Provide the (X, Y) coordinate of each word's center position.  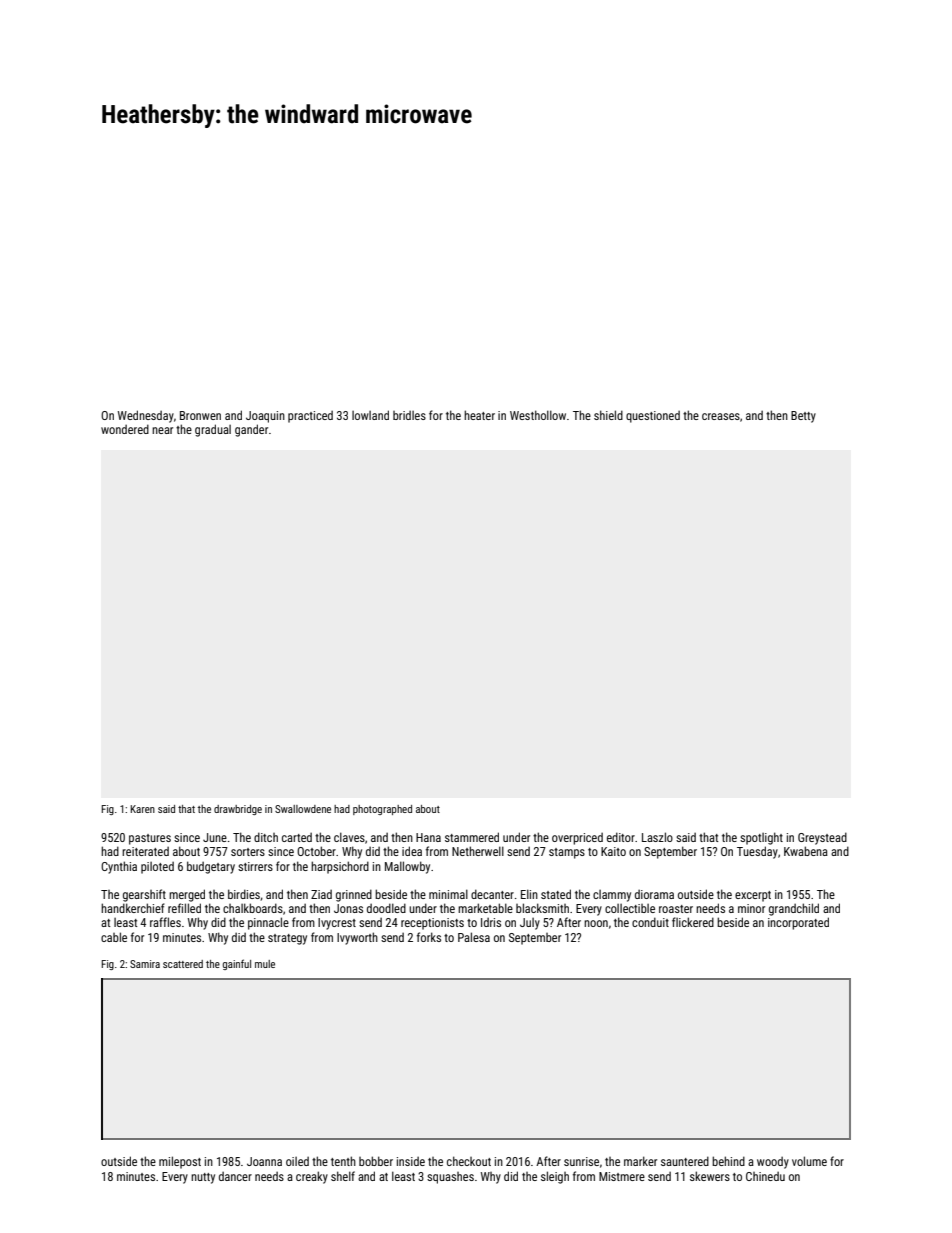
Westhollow (538, 415)
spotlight (761, 838)
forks (429, 937)
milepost (180, 1162)
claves (349, 837)
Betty (803, 417)
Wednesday (146, 416)
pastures (150, 839)
